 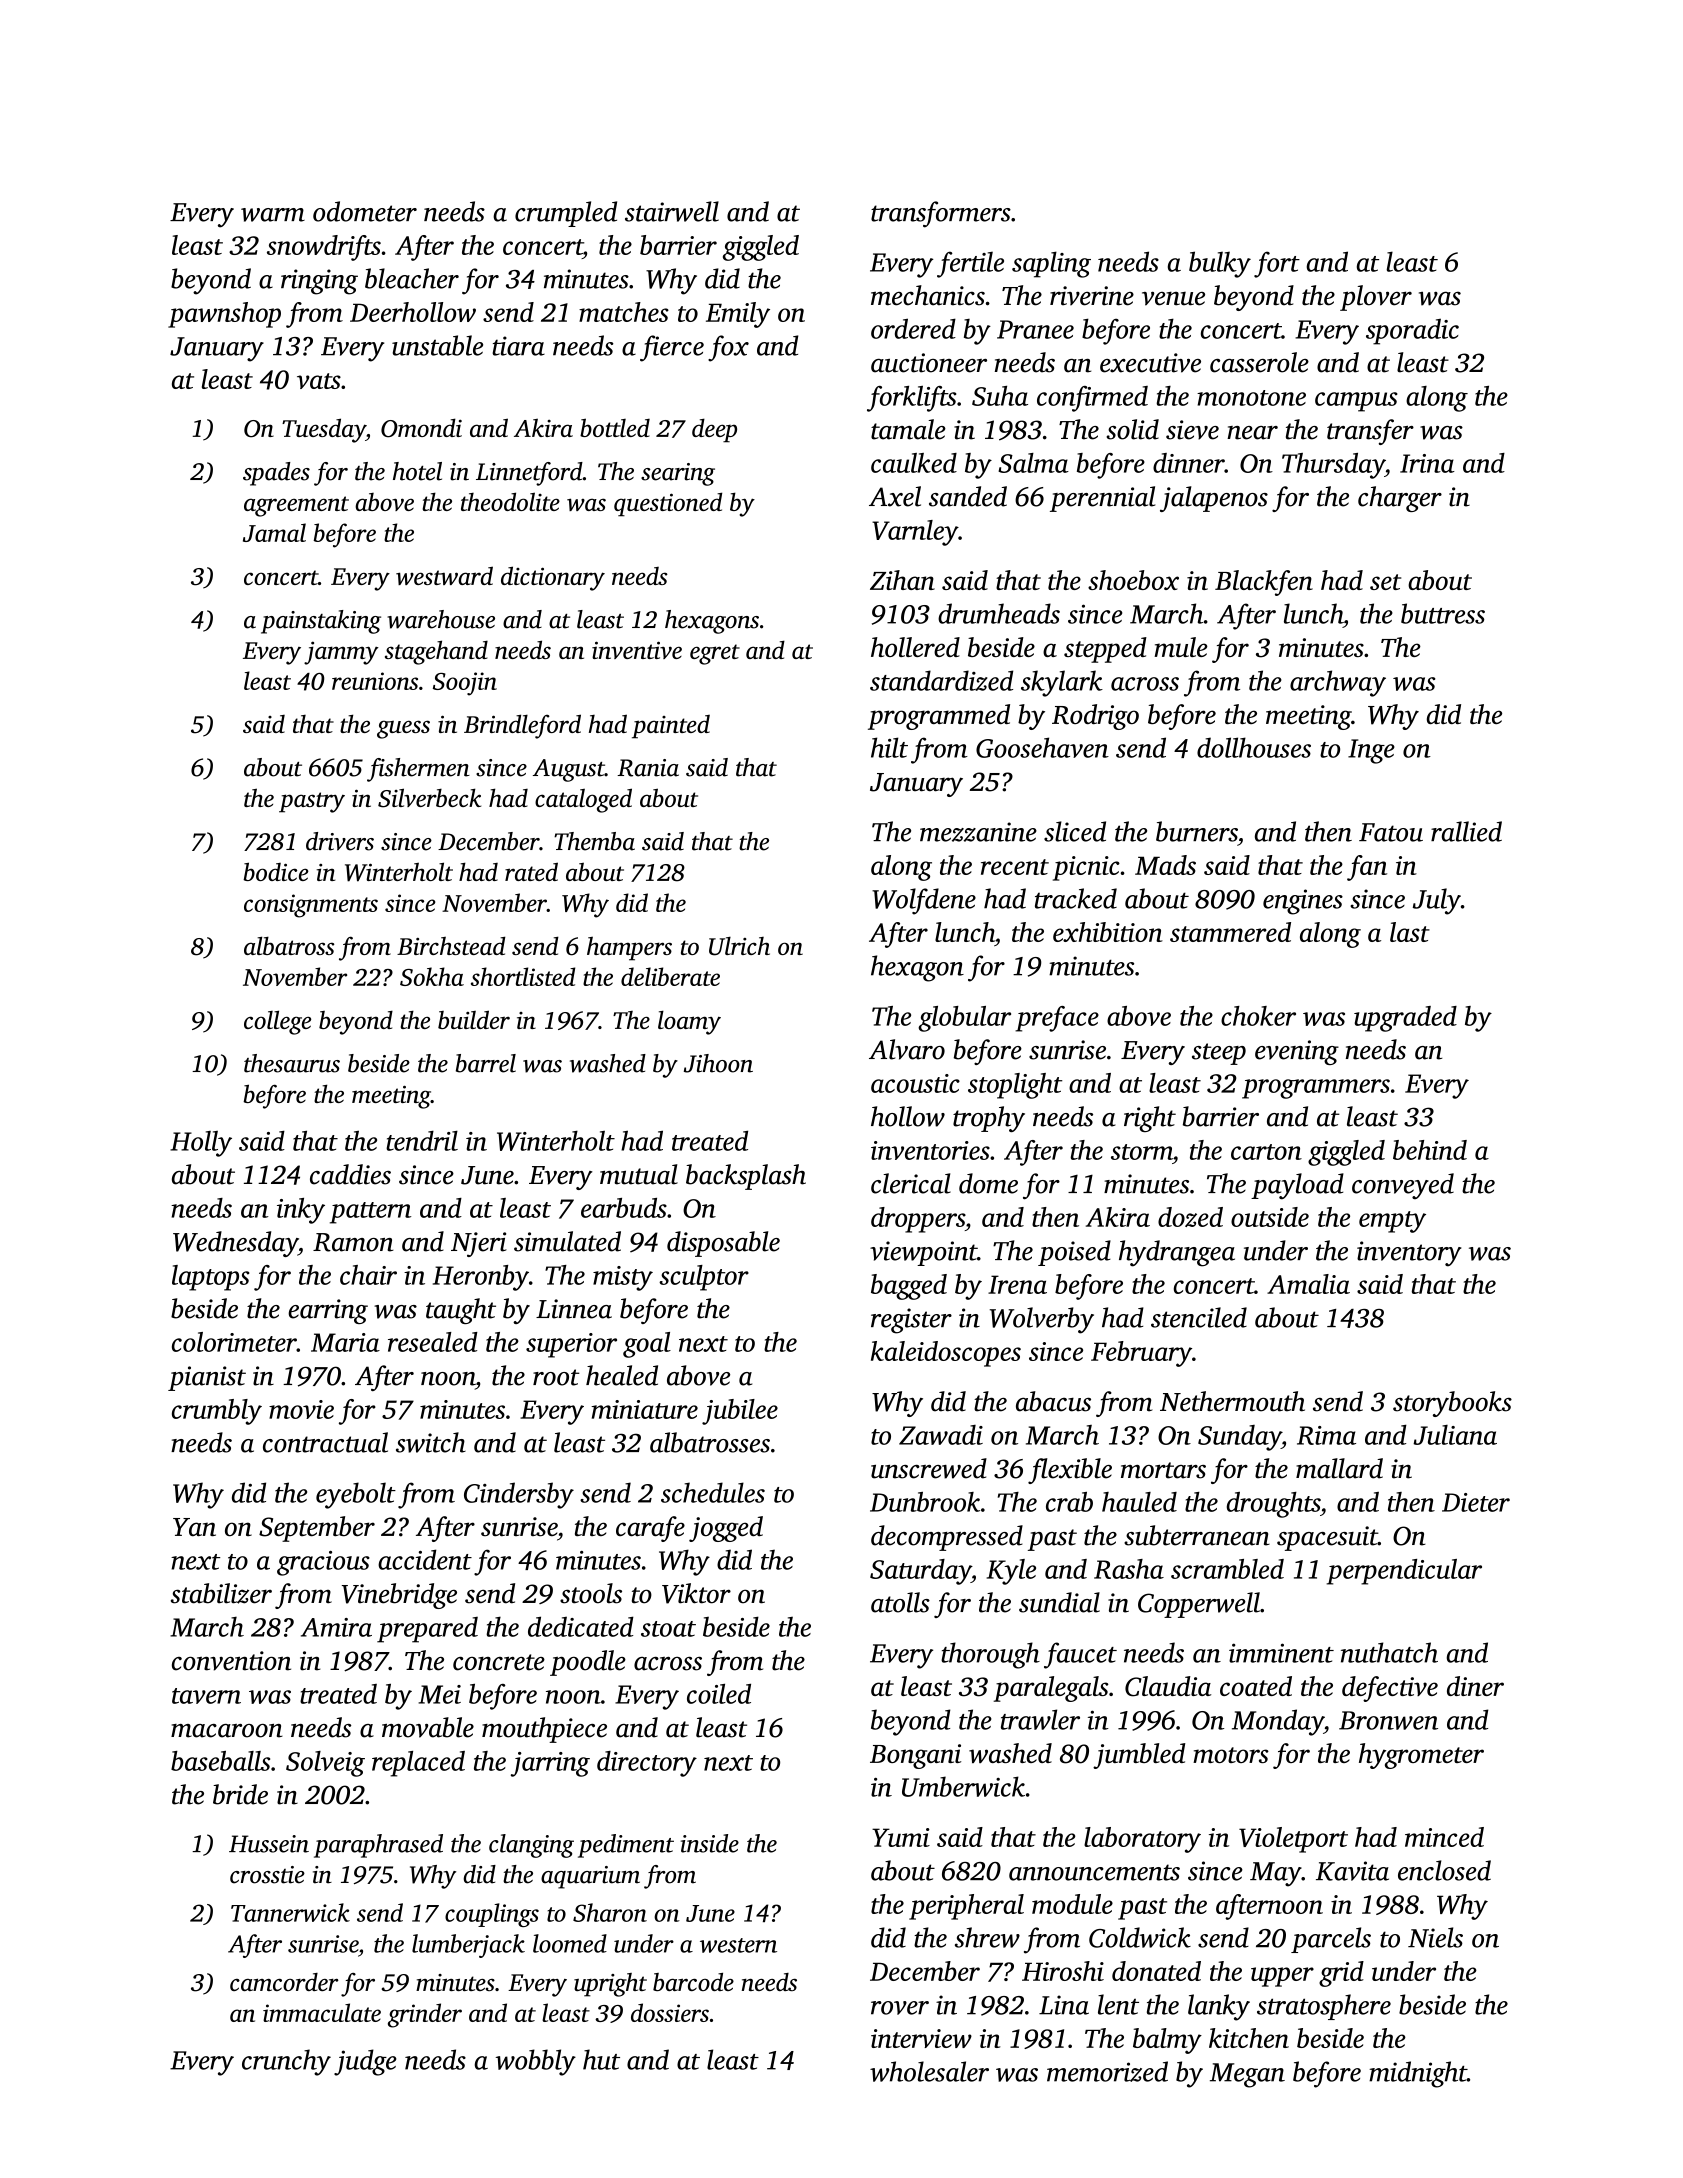 I want to click on hut, so click(x=601, y=2059).
